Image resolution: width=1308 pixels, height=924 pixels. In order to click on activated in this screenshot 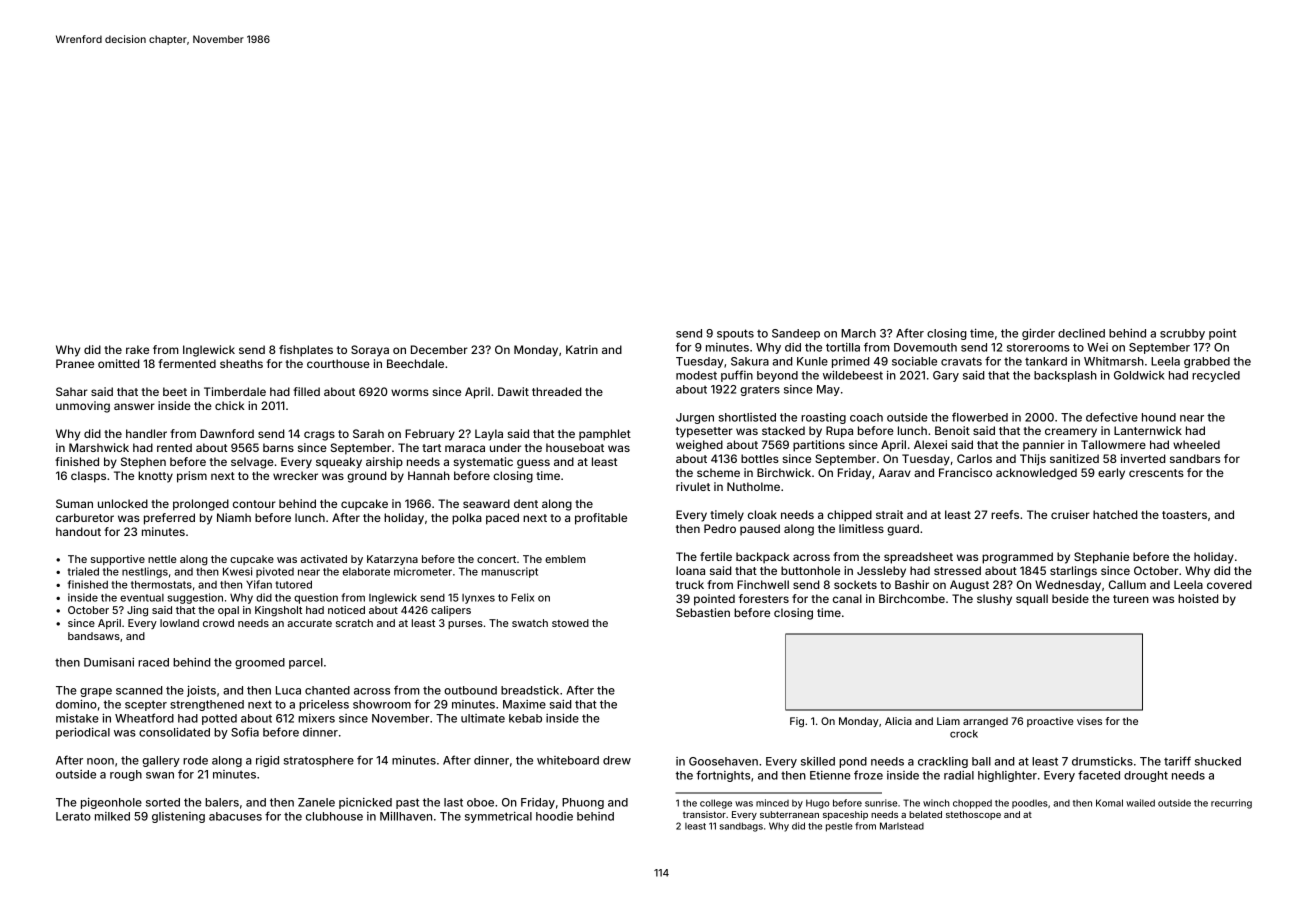, I will do `click(324, 559)`.
